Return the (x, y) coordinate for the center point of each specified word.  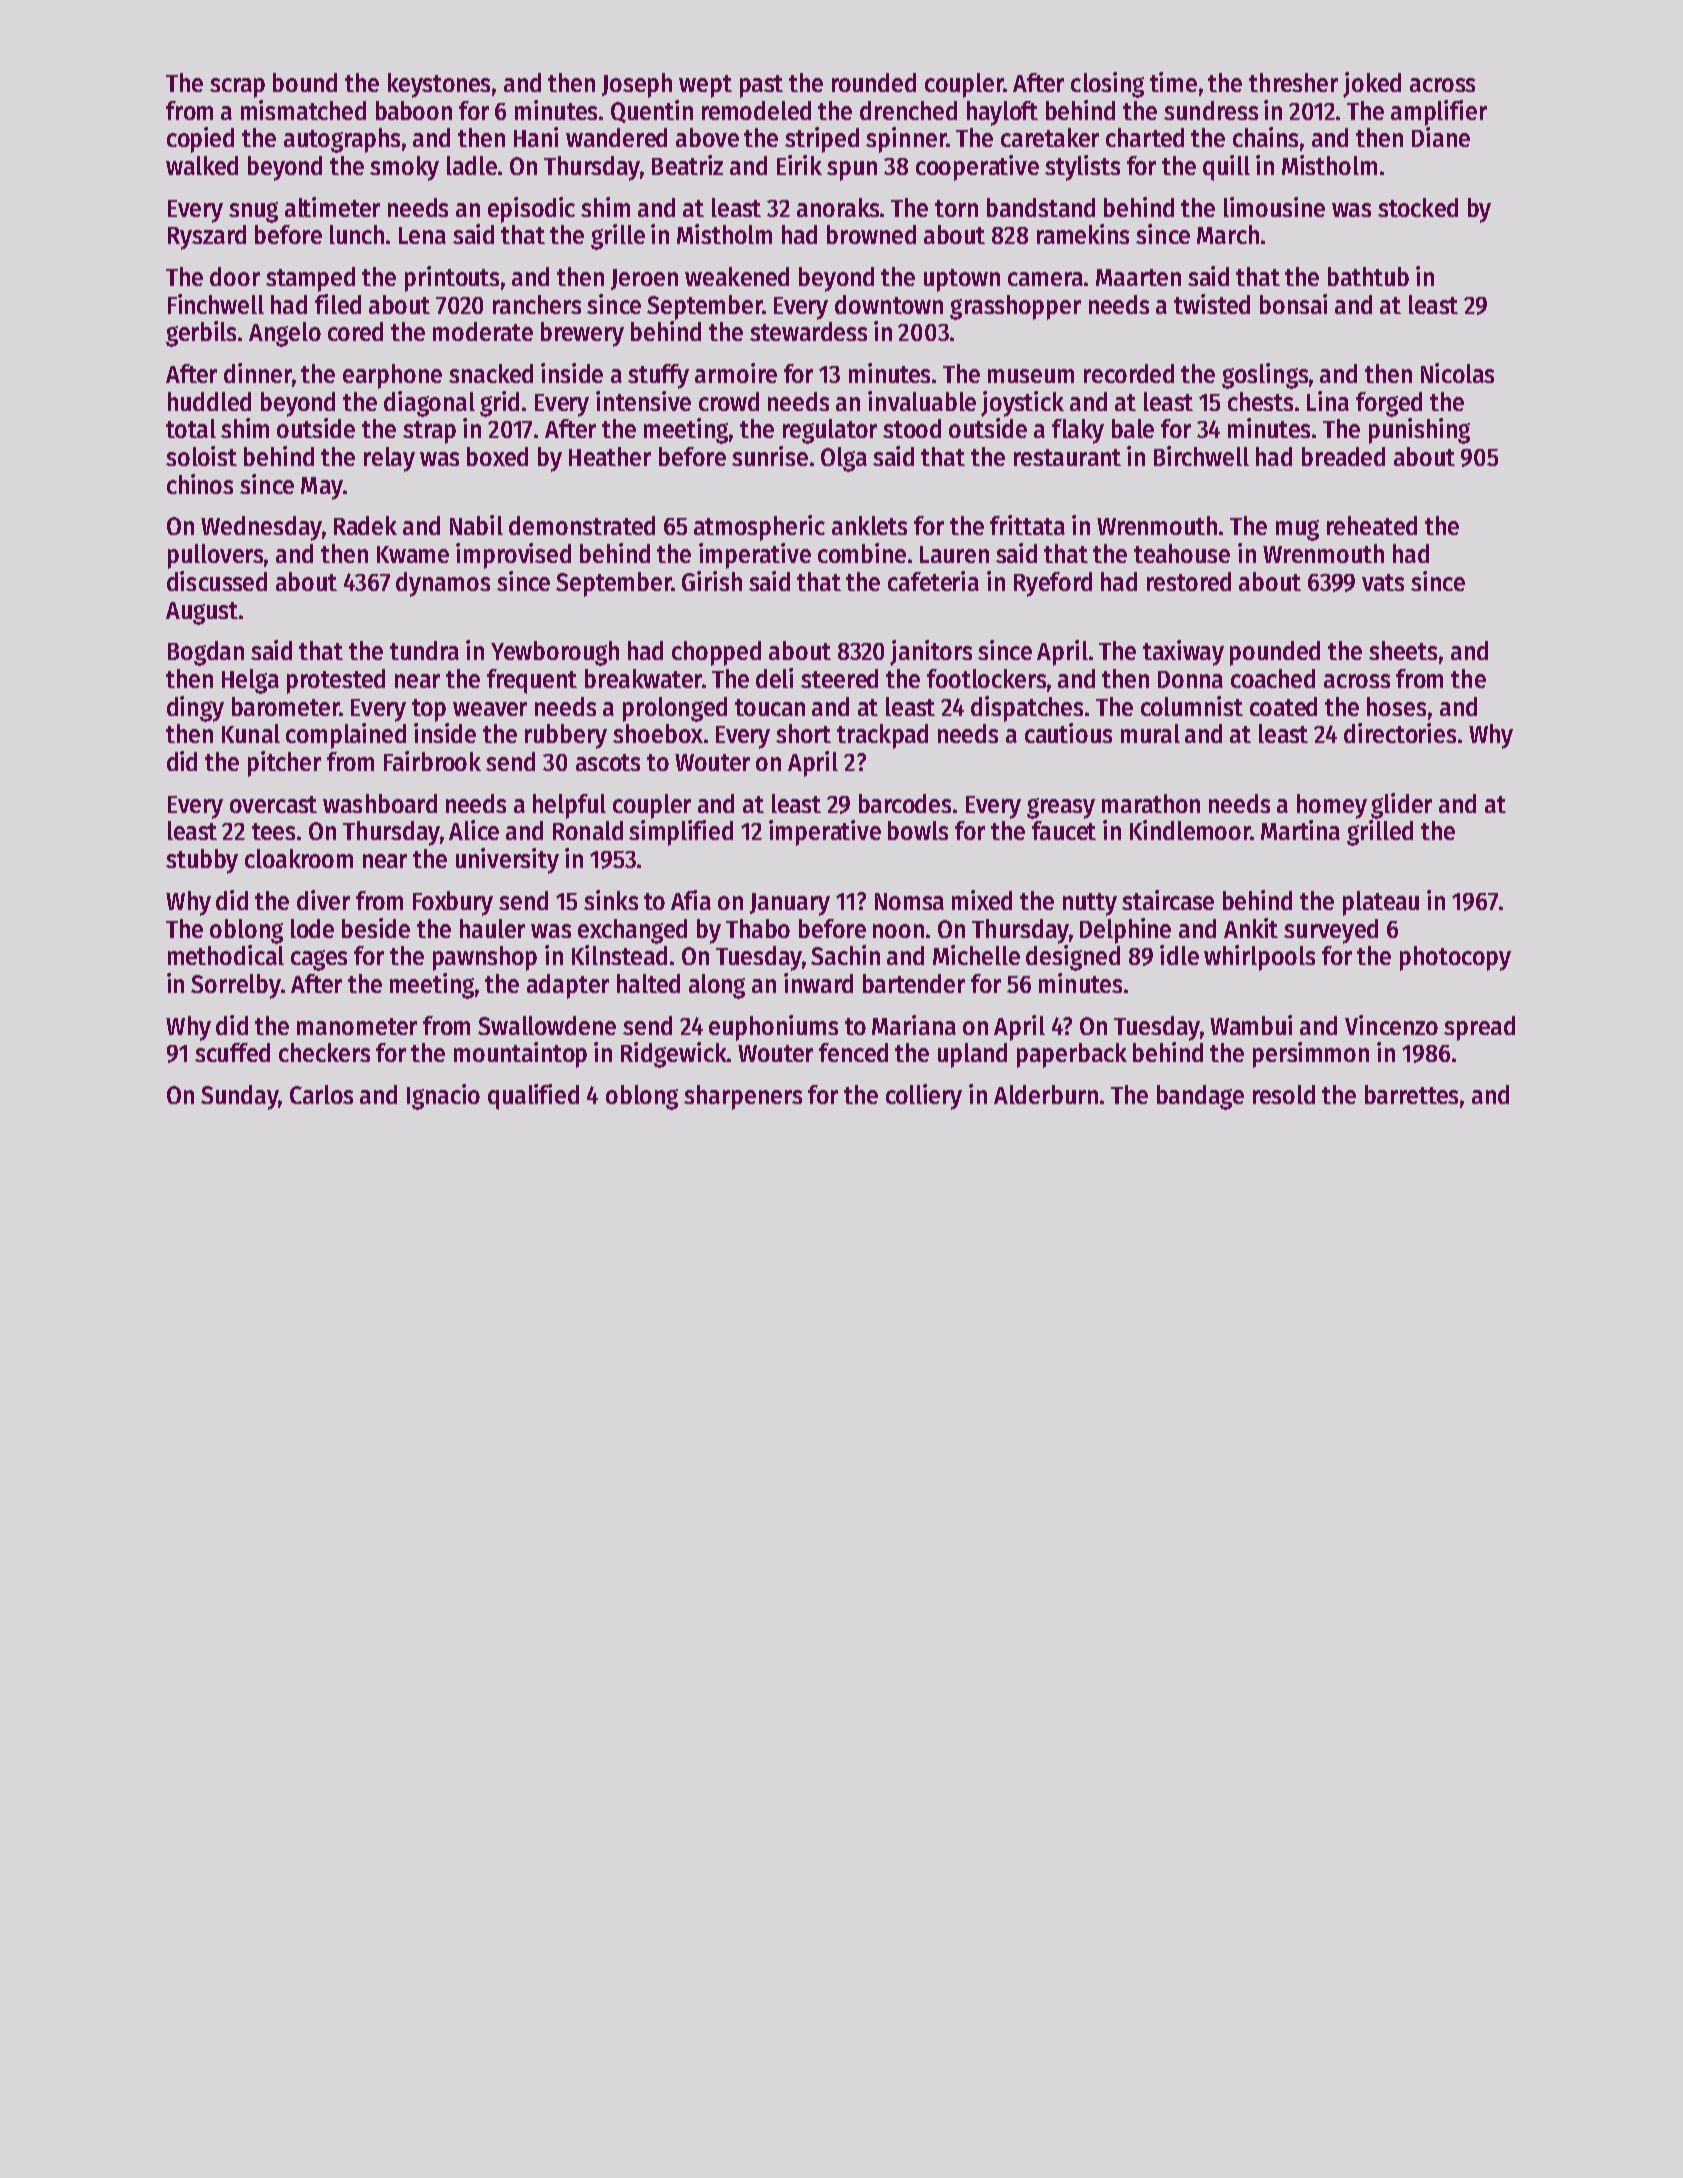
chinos (200, 484)
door (235, 276)
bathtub (1368, 276)
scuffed (232, 1052)
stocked (1418, 207)
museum (1031, 376)
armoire (736, 373)
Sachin (845, 955)
